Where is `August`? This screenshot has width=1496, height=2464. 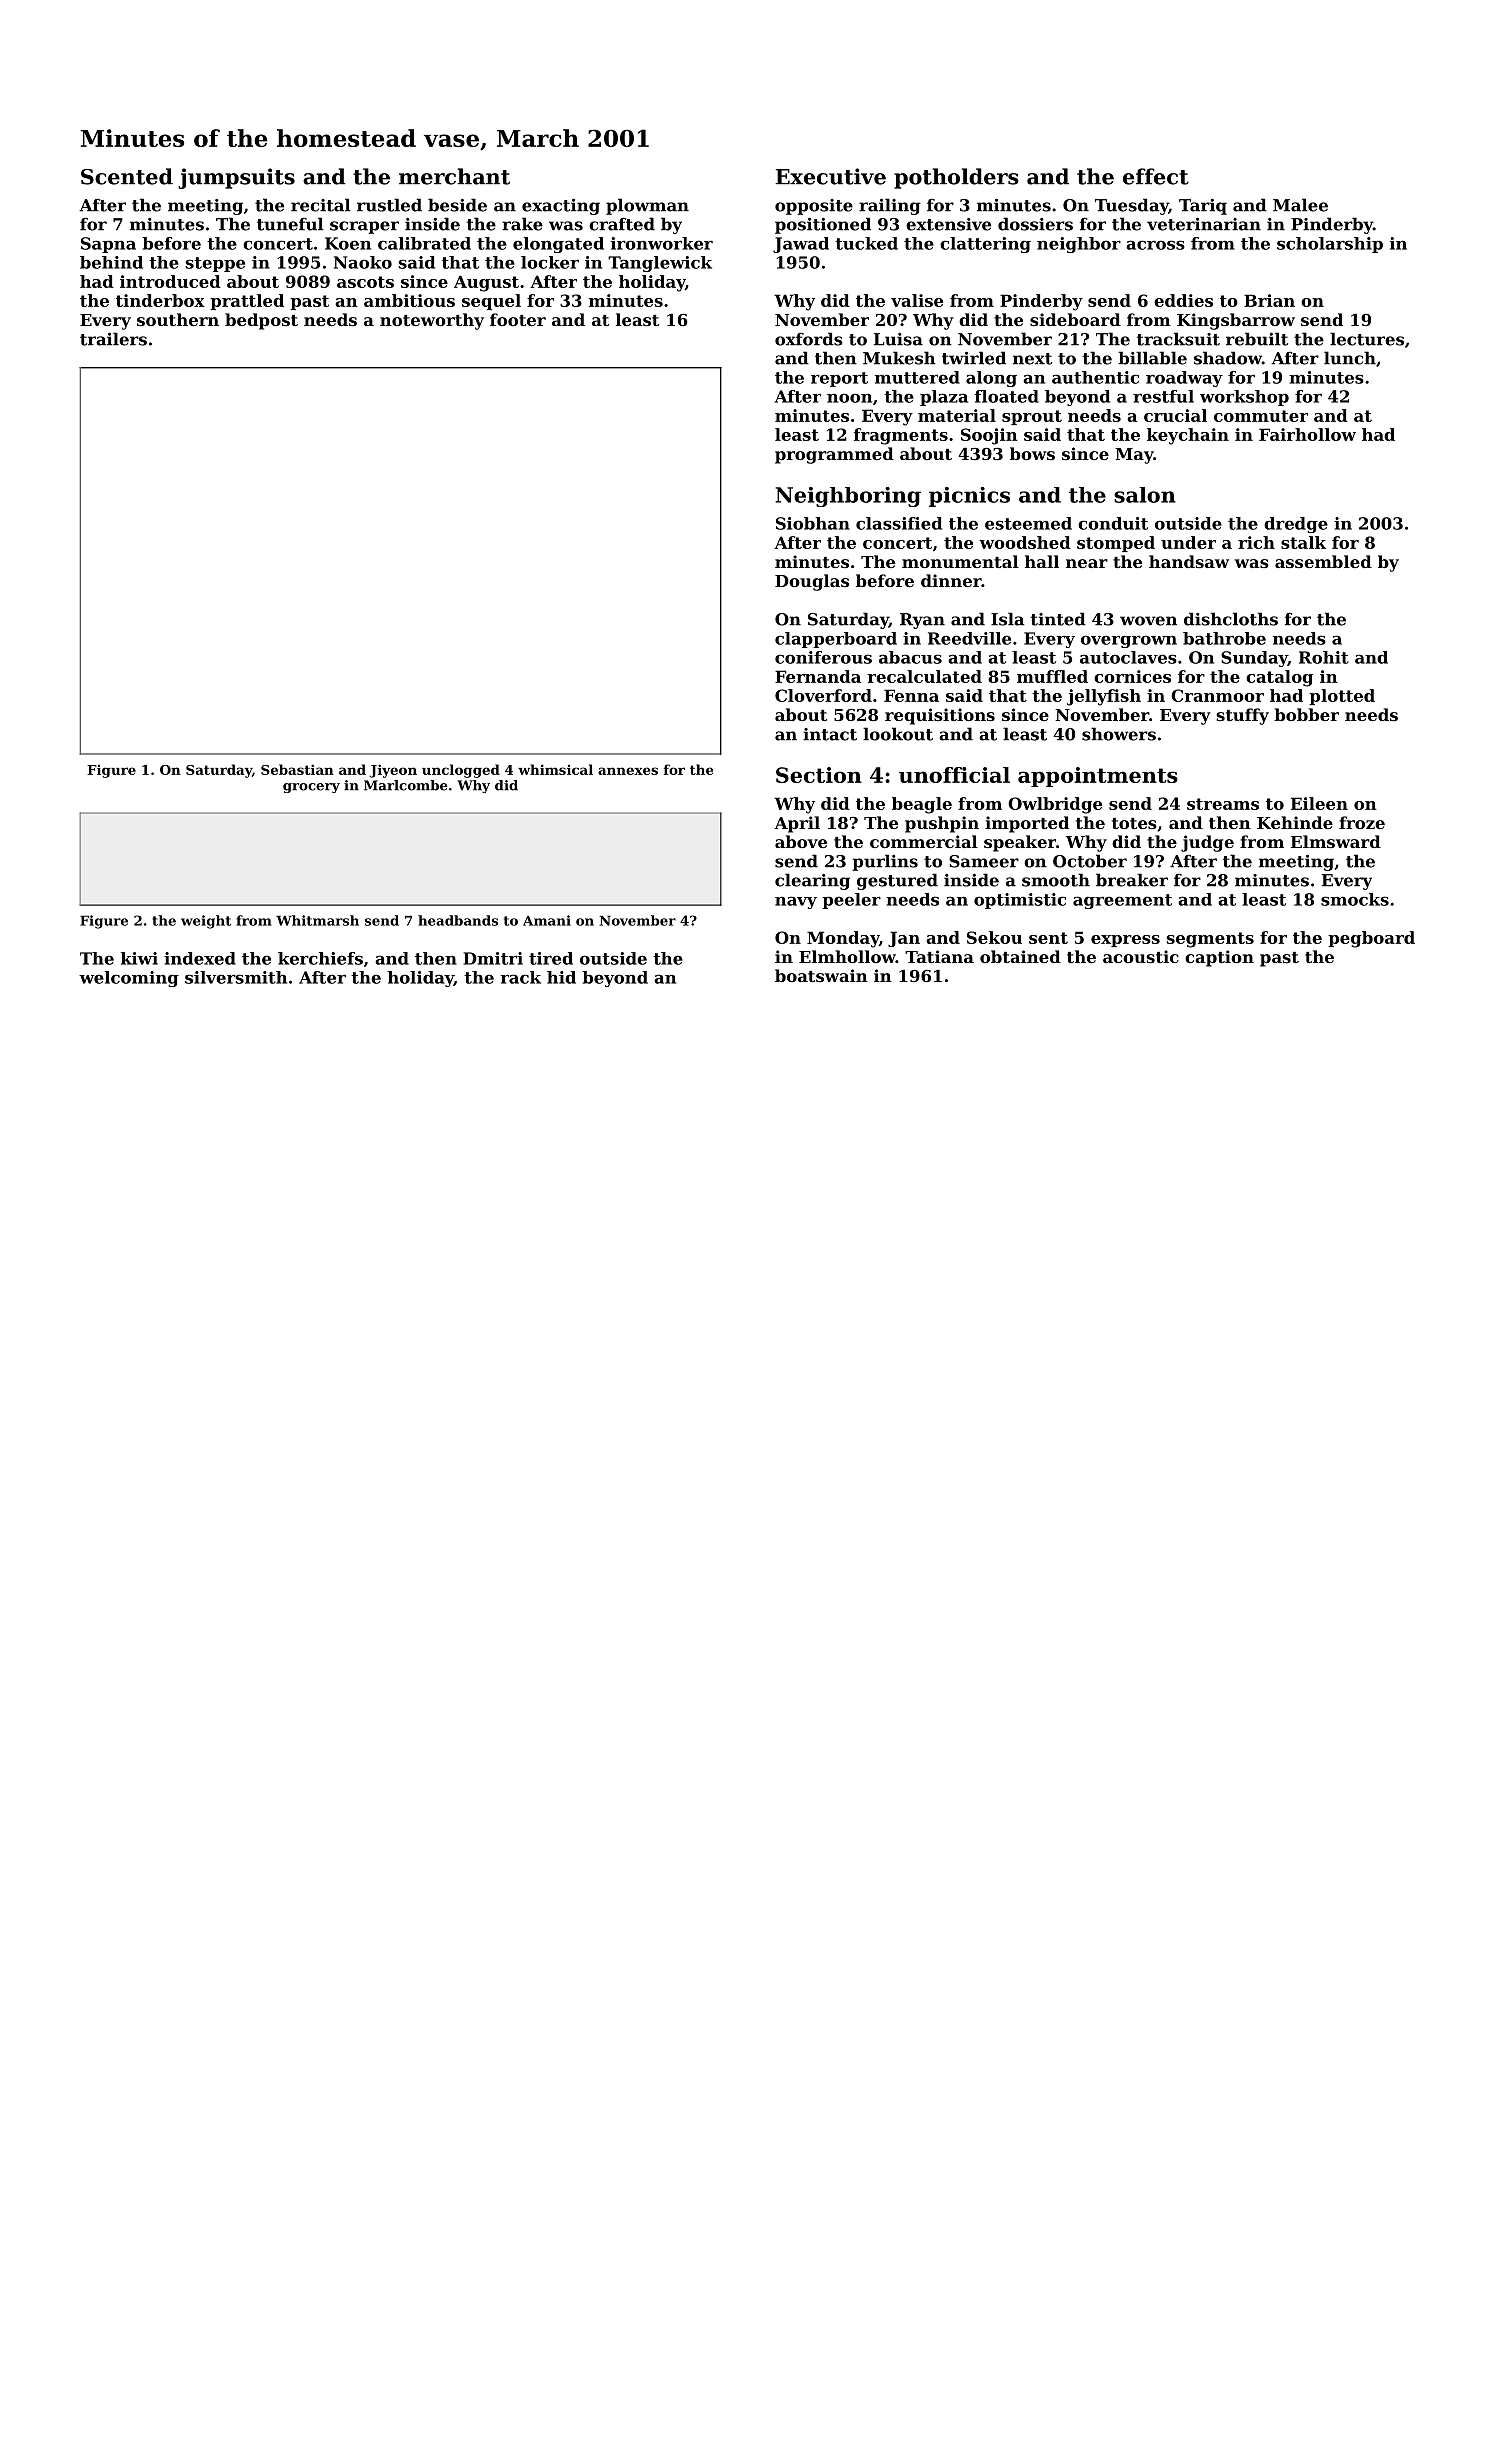 August is located at coordinates (486, 283).
